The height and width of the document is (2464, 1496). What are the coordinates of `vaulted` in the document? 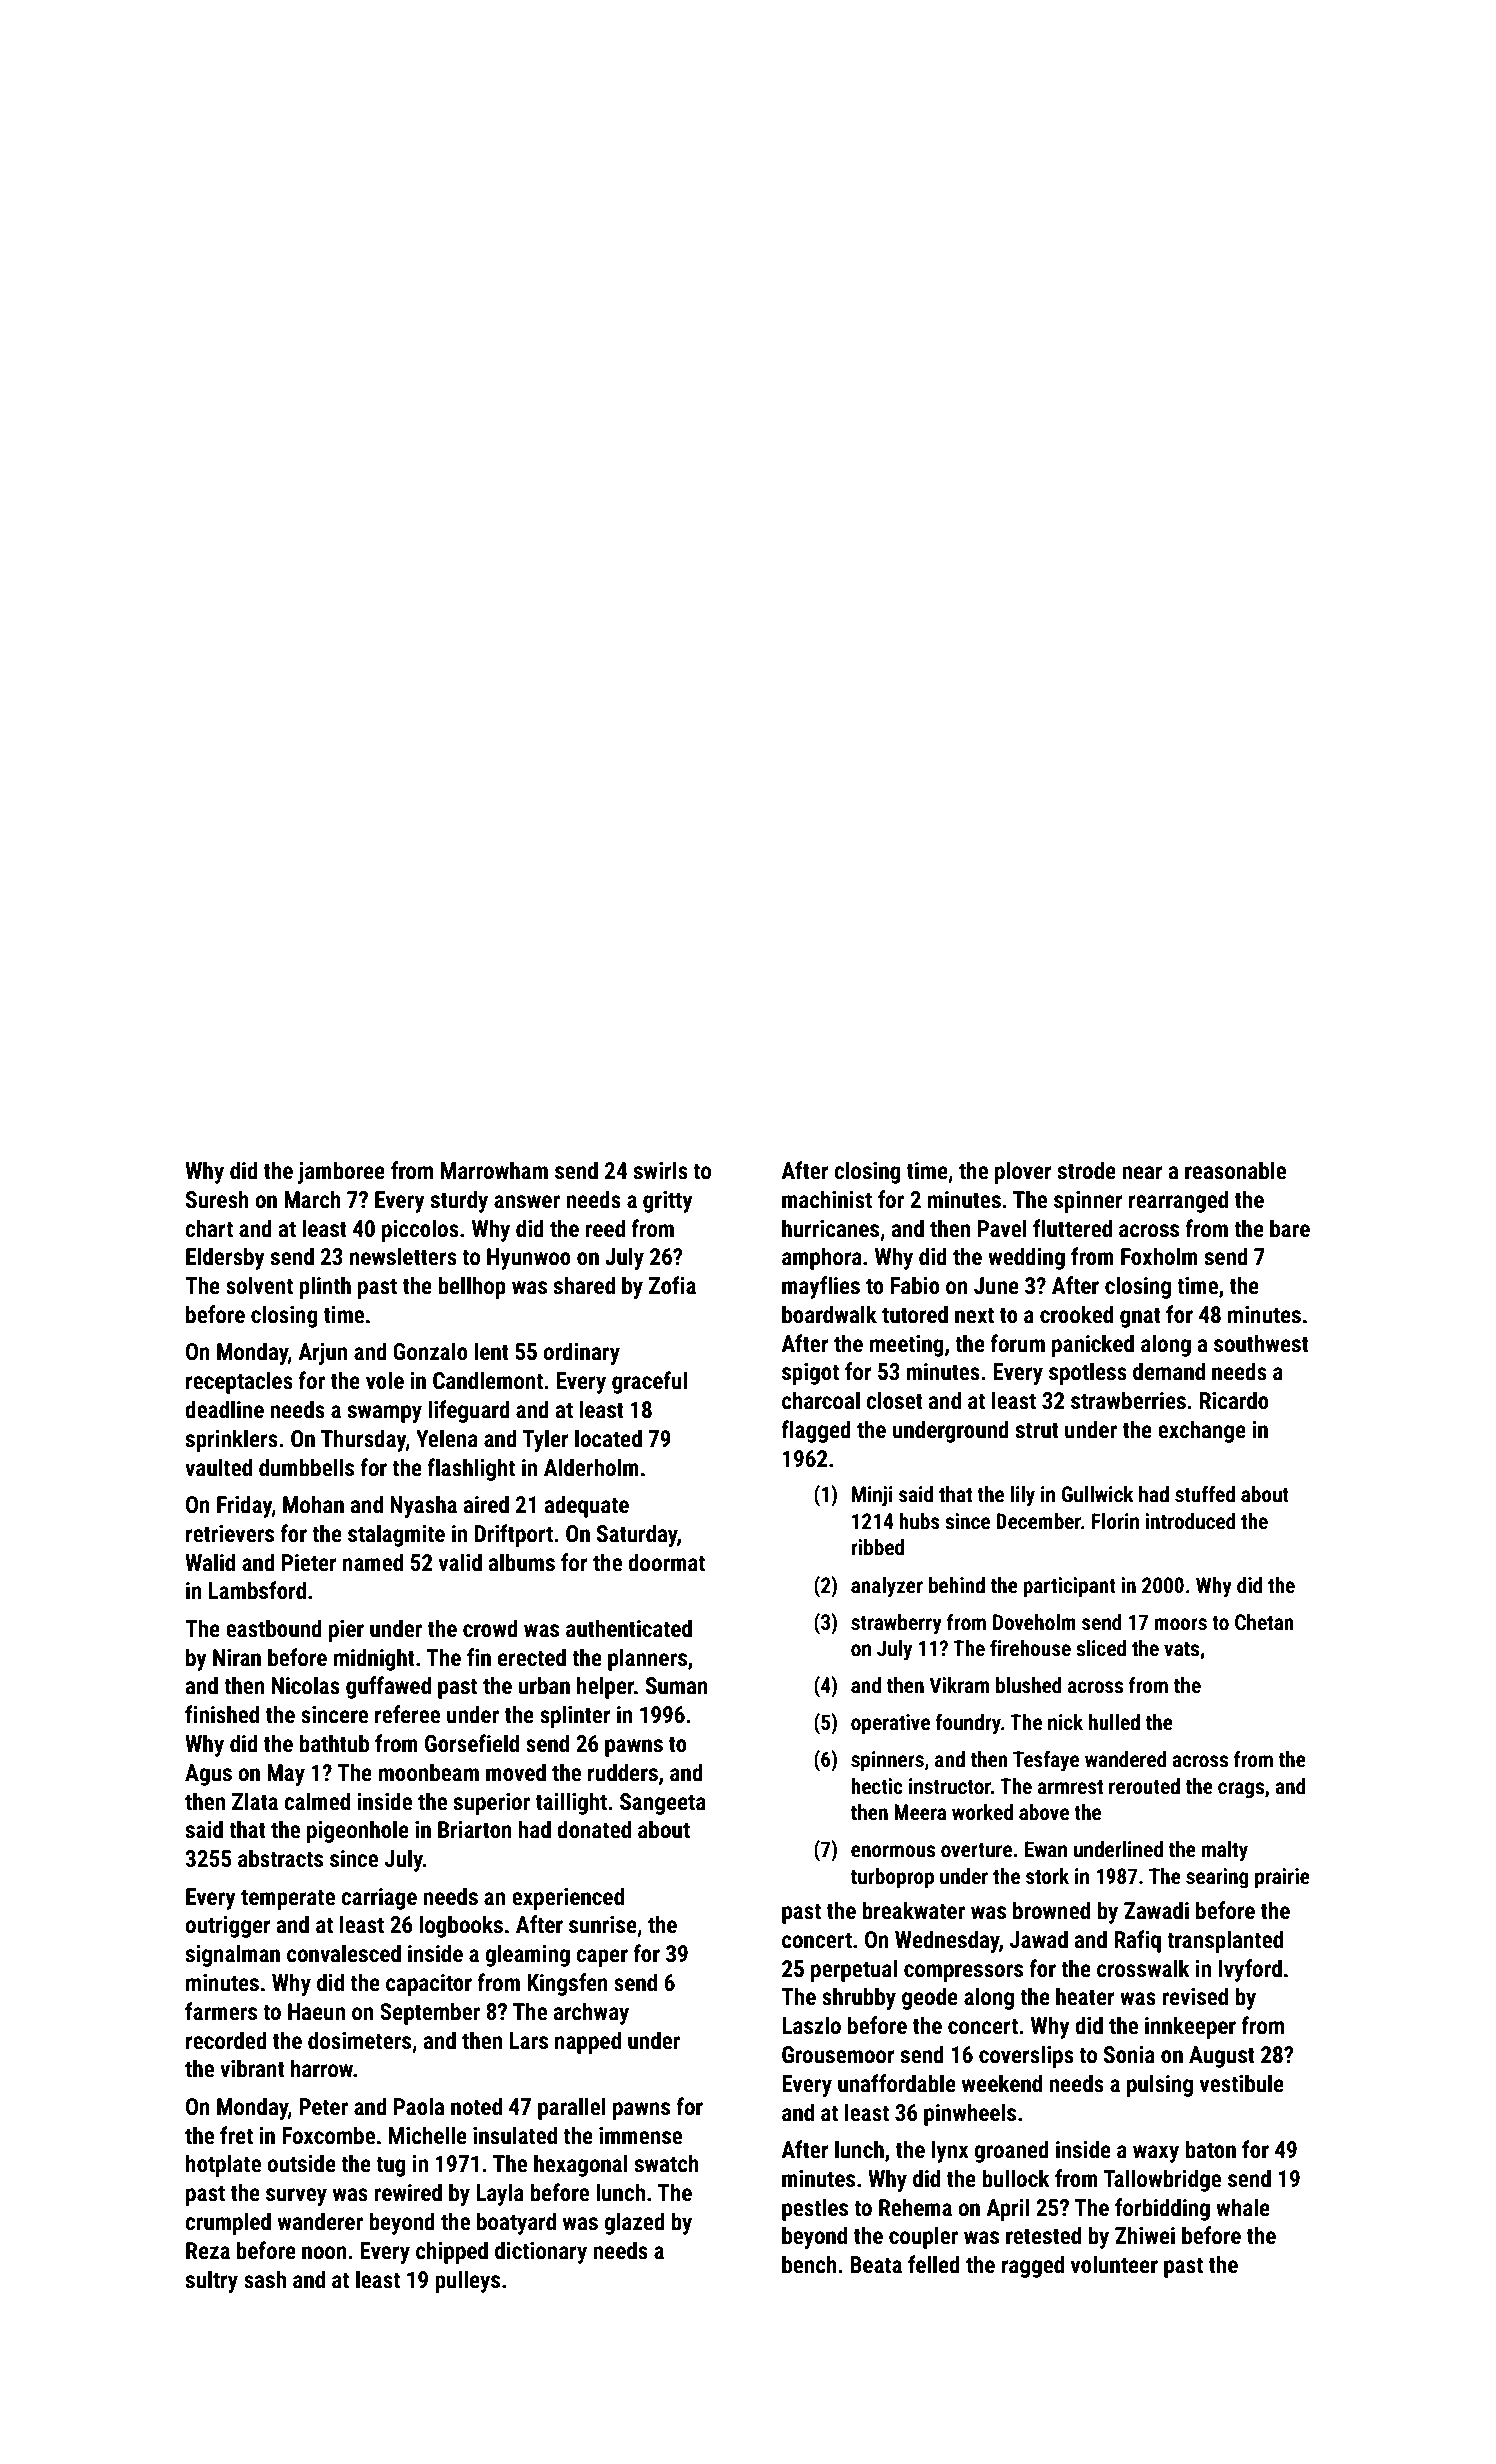 It's located at (218, 1467).
